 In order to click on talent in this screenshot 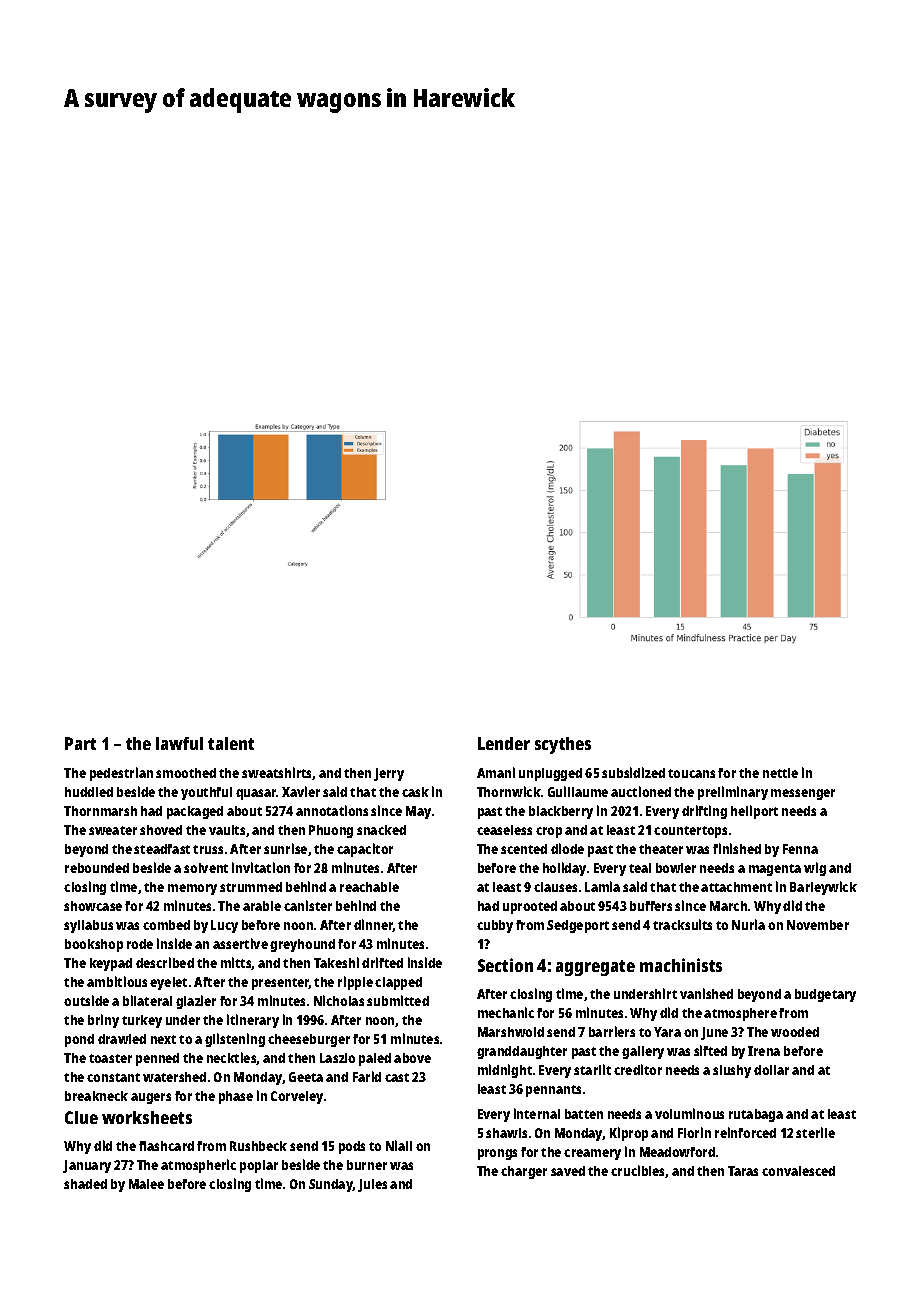, I will do `click(231, 743)`.
